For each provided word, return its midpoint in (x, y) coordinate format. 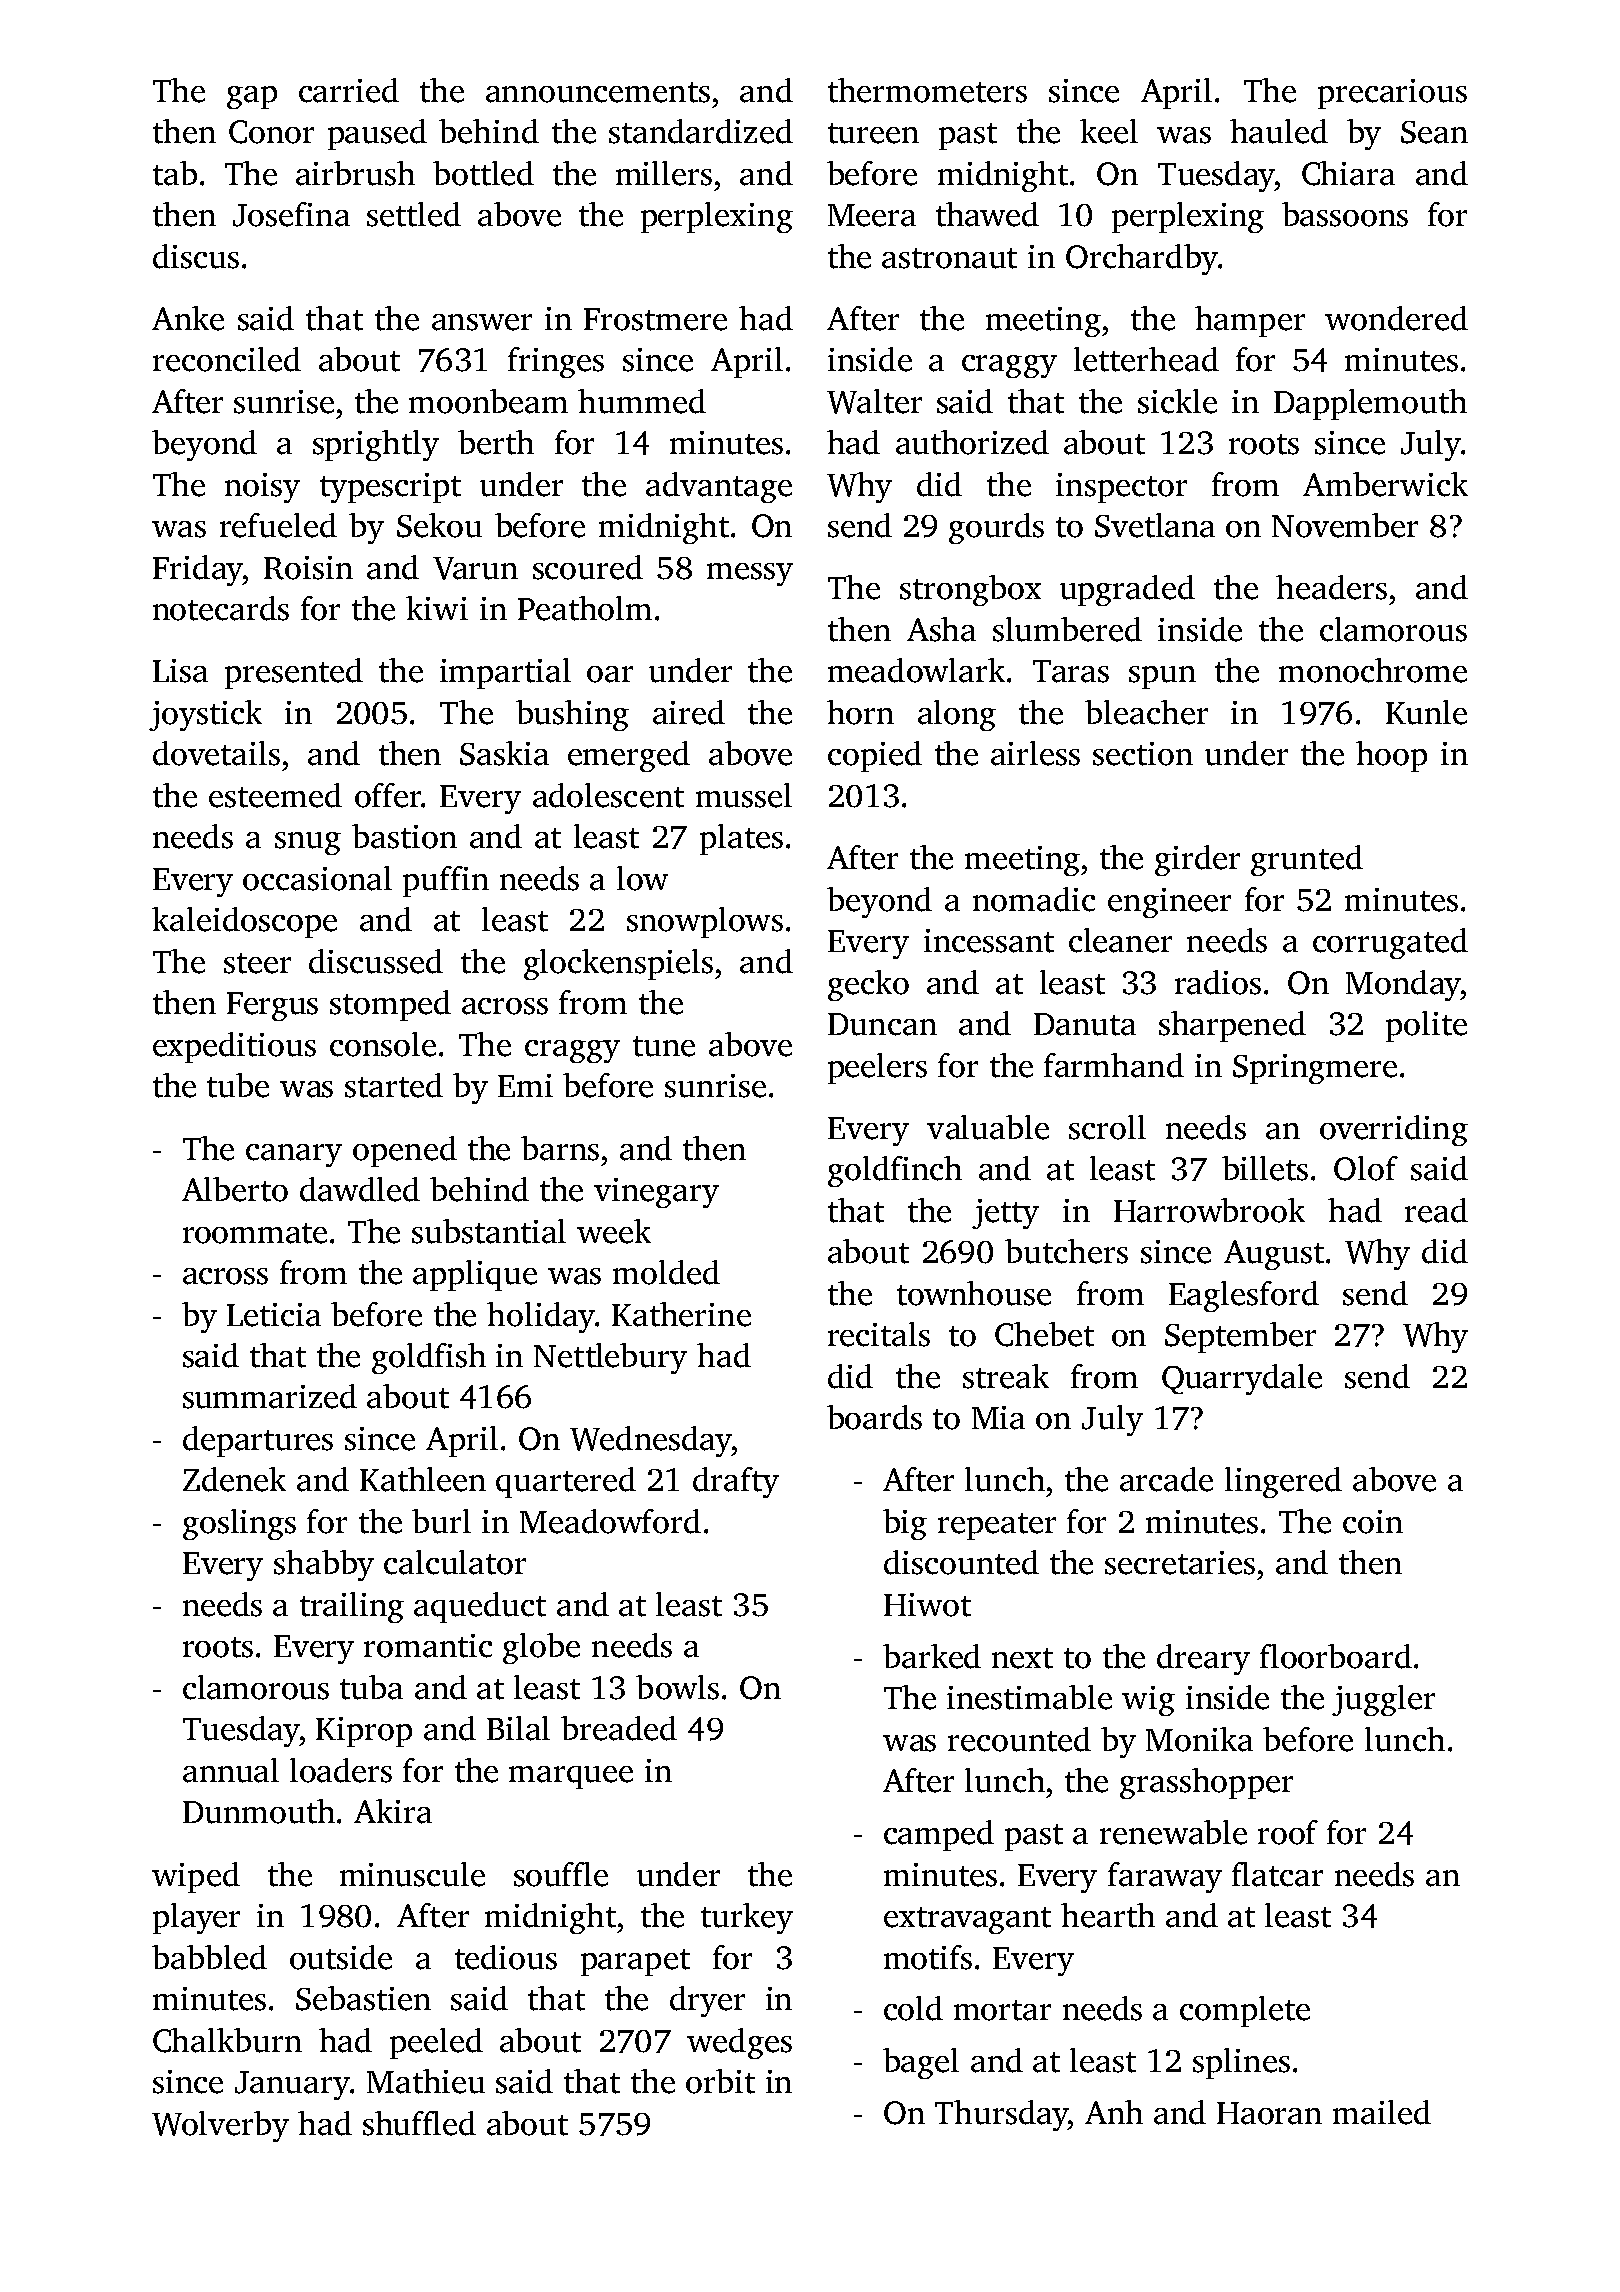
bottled (483, 173)
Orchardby (1142, 259)
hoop (1391, 756)
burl (441, 1521)
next (1022, 1658)
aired (689, 712)
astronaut (949, 258)
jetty (1005, 1214)
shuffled (419, 2123)
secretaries (1180, 1563)
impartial (505, 673)
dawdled (360, 1189)
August (1274, 1255)
